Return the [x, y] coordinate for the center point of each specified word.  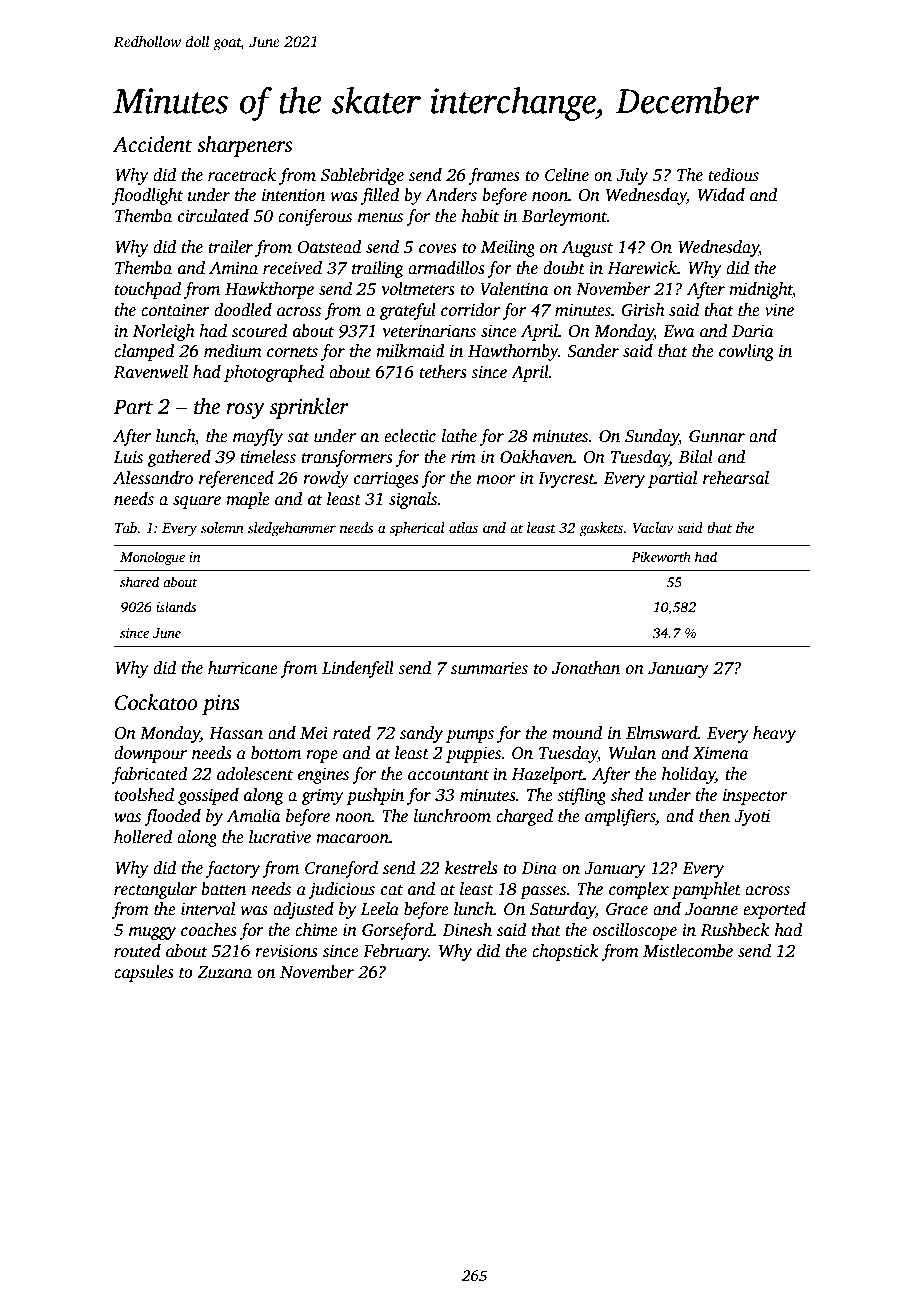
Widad [721, 195]
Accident [152, 144]
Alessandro [153, 478]
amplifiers [620, 817]
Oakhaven [536, 457]
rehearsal [736, 478]
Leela [380, 909]
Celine [567, 175]
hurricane [243, 668]
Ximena [720, 753]
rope [322, 756]
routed [137, 950]
